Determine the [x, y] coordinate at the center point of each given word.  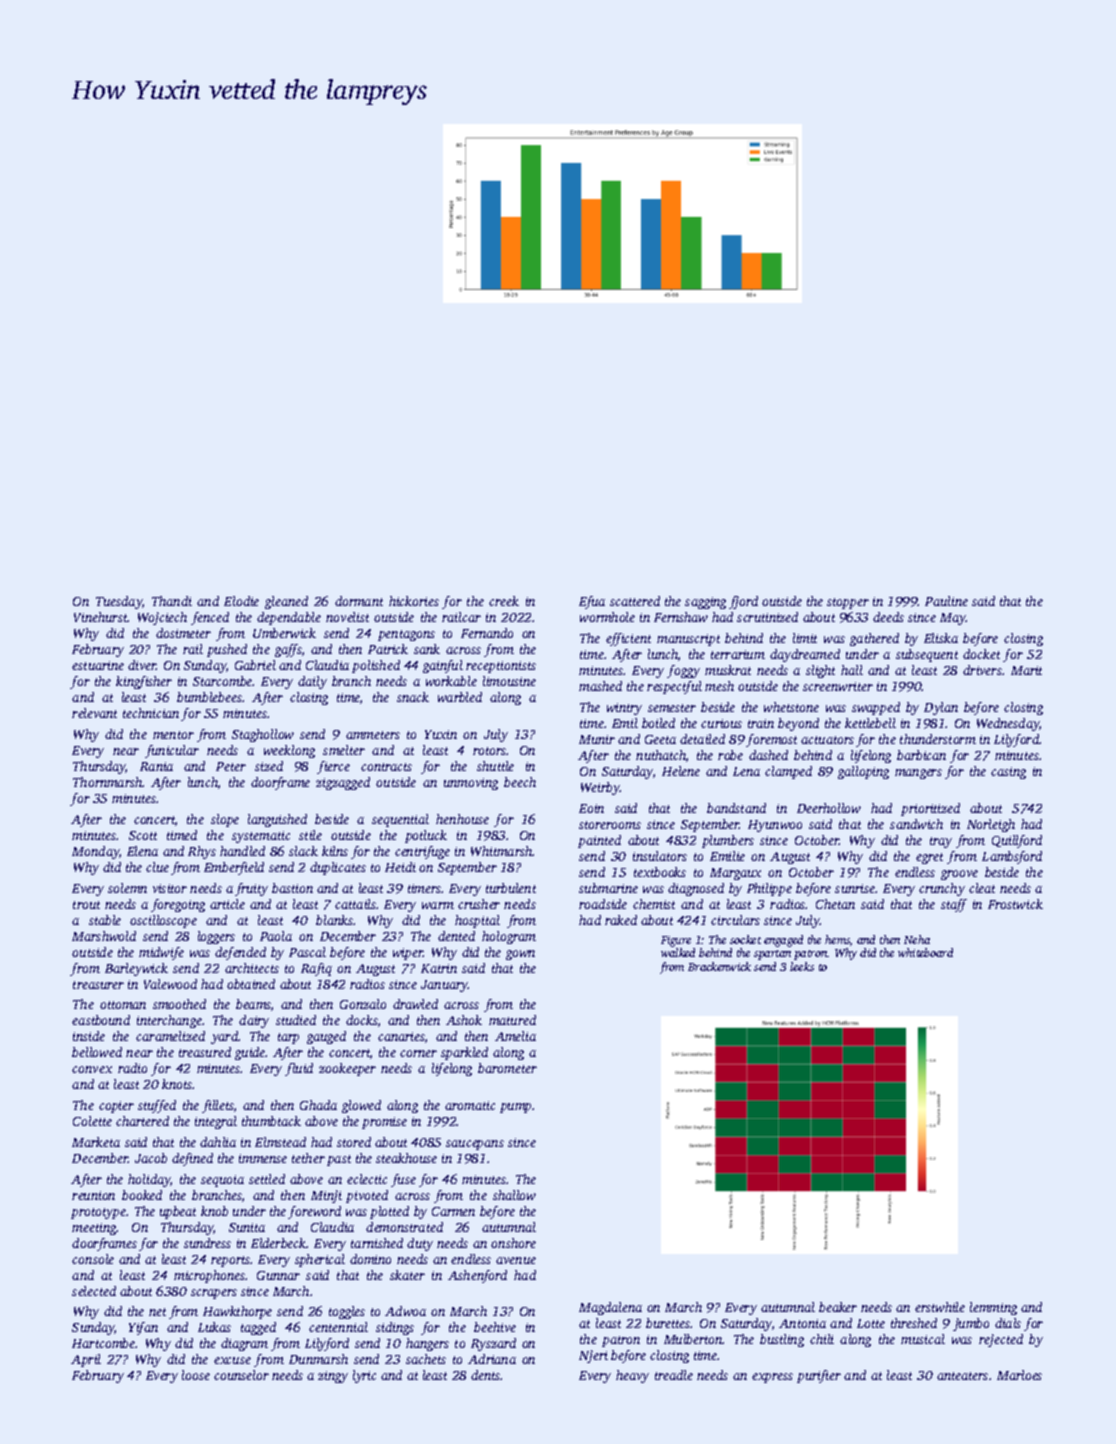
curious [721, 723]
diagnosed [696, 889]
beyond [798, 724]
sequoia [222, 1181]
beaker [838, 1307]
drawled [415, 1004]
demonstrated [404, 1227]
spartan [772, 955]
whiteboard [925, 952]
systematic [261, 837]
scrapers [214, 1294]
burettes [668, 1323]
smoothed [179, 1004]
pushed [227, 650]
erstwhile [940, 1307]
